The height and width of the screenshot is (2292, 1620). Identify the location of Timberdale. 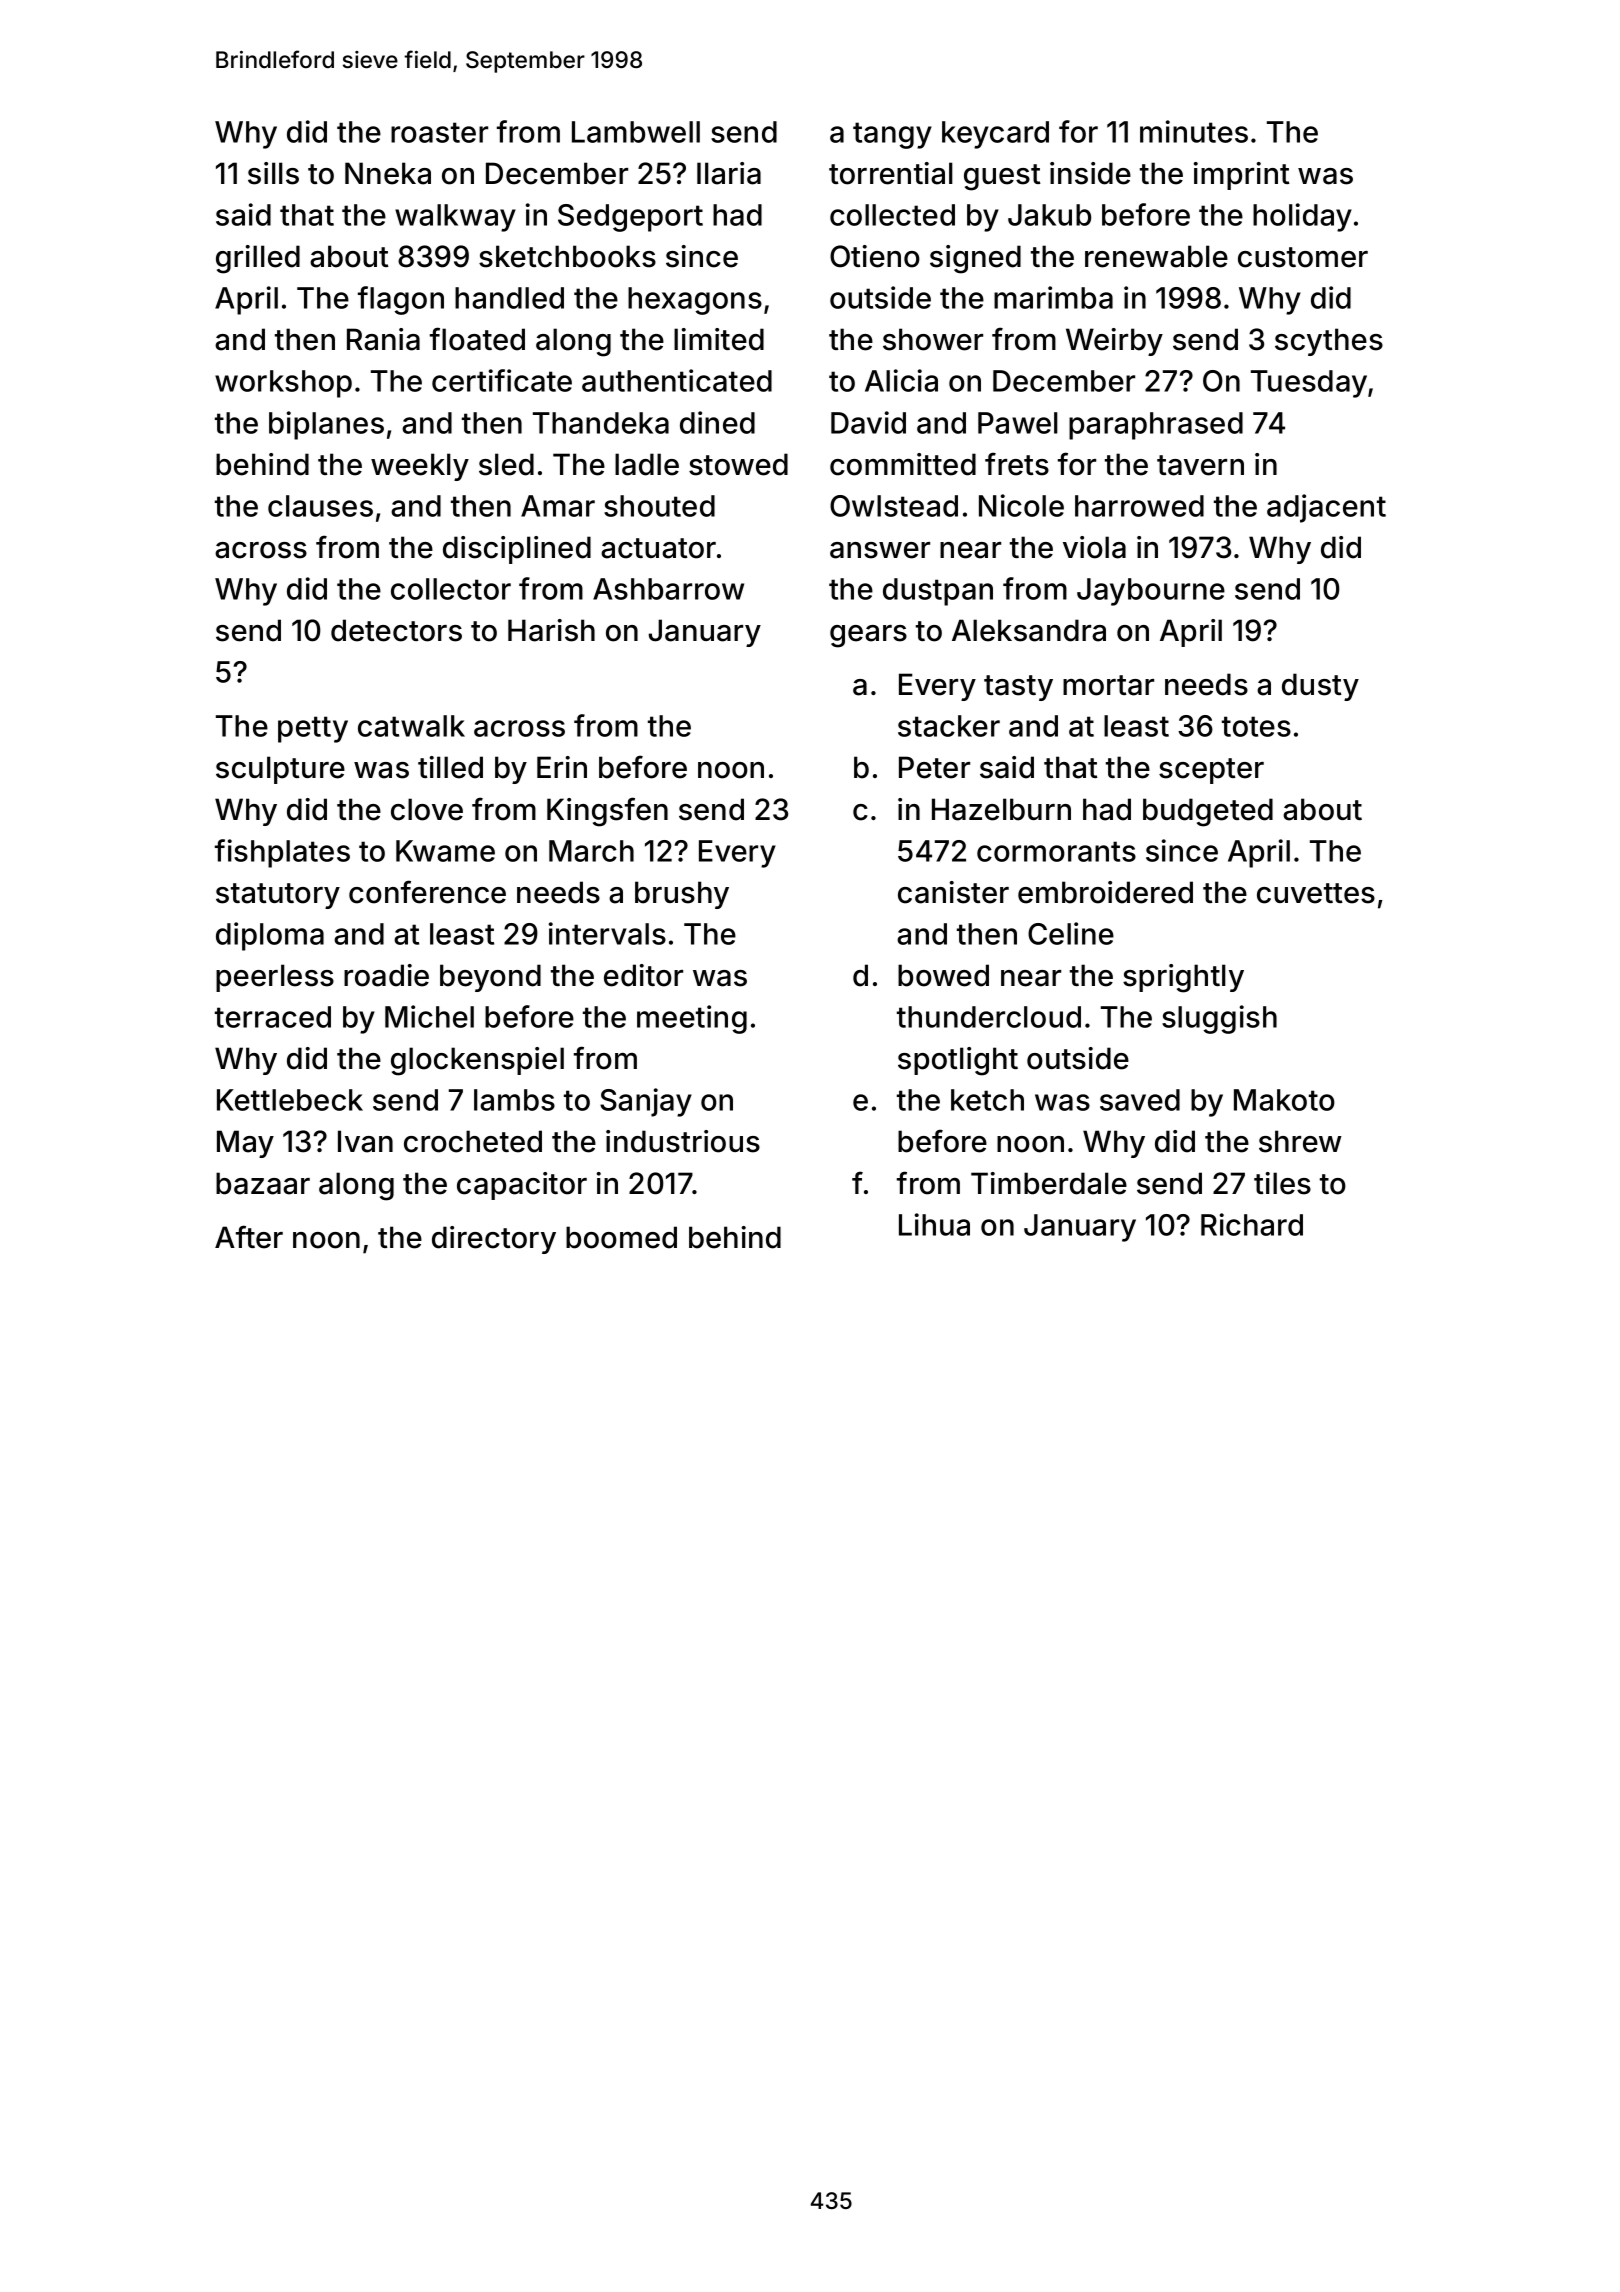
(1049, 1183).
